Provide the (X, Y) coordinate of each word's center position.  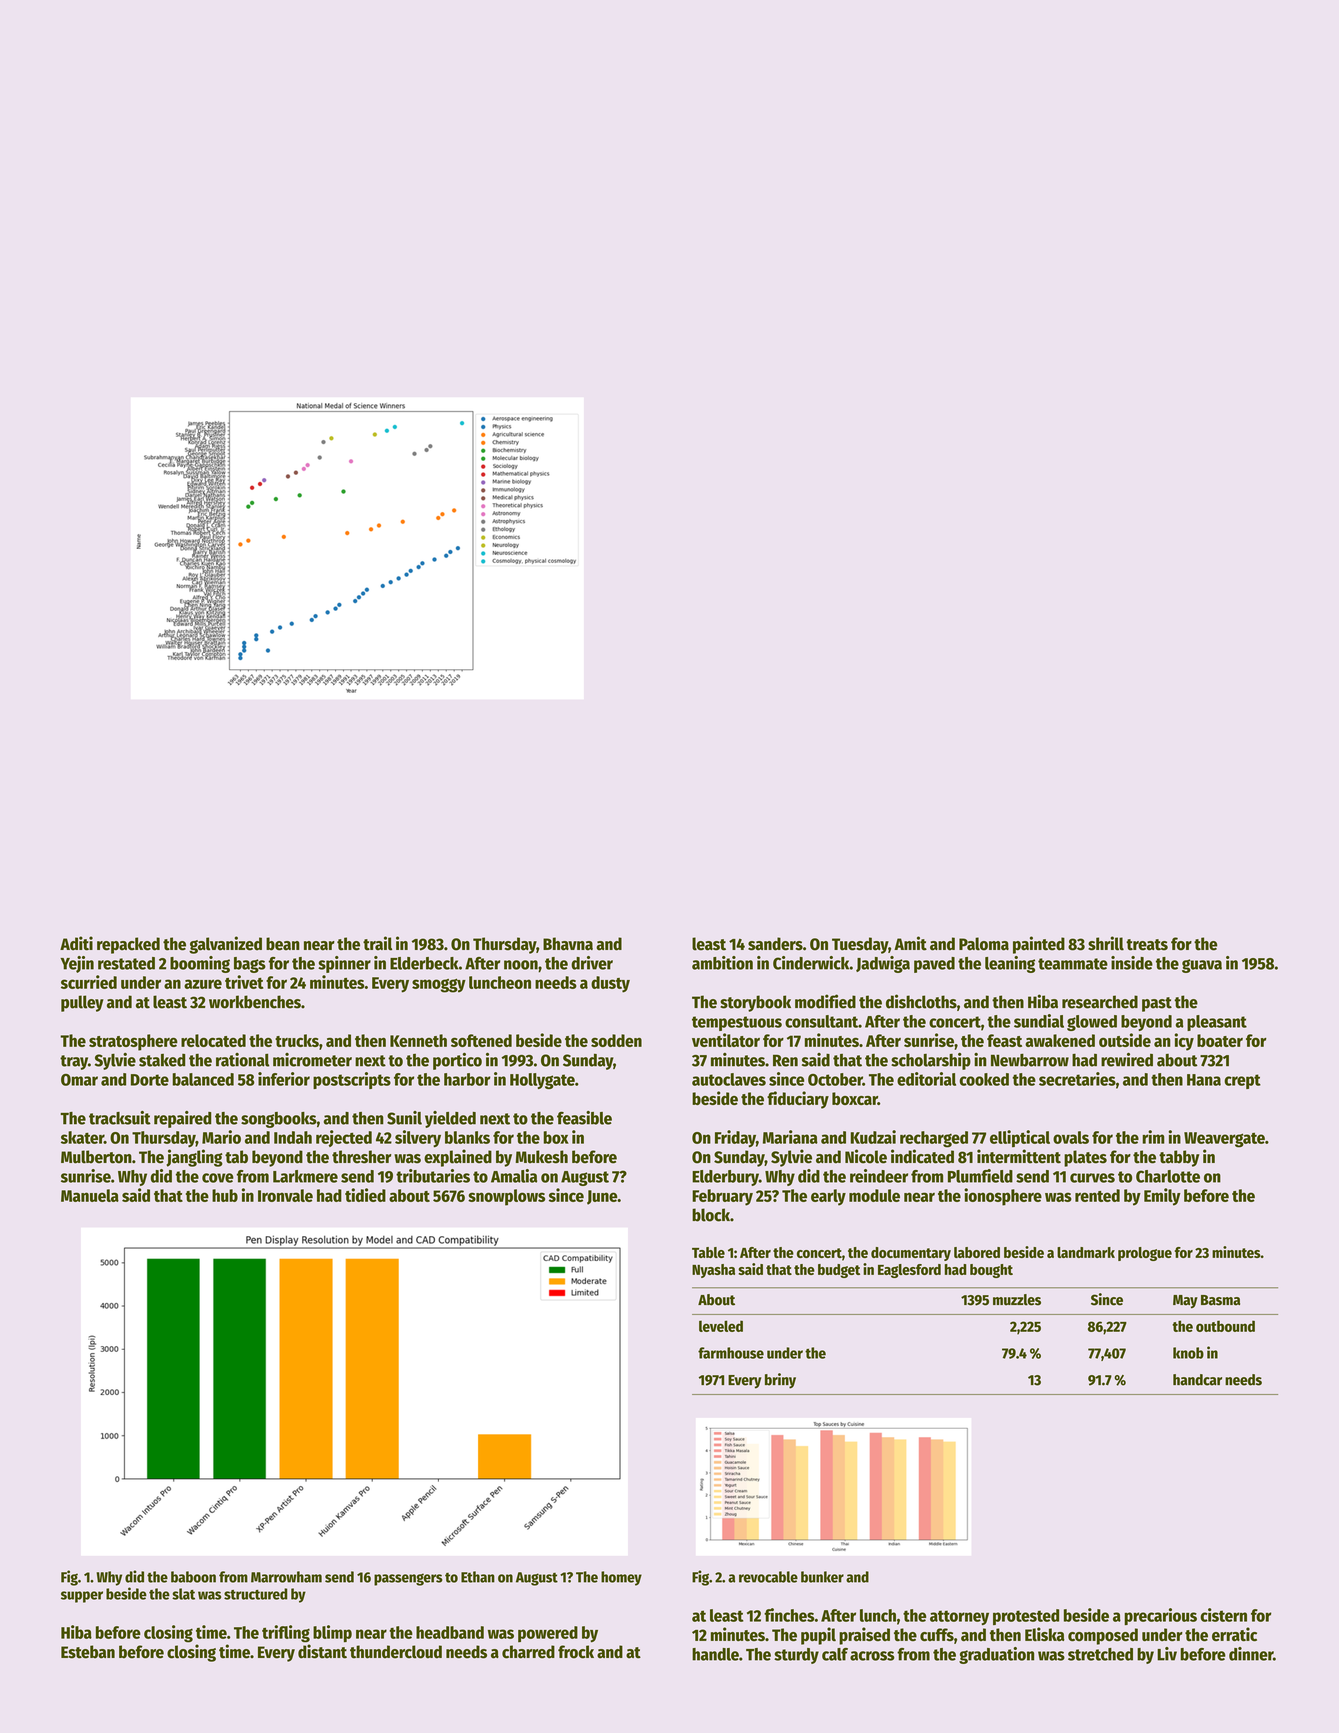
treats (1147, 945)
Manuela (90, 1195)
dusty (610, 984)
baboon (193, 1577)
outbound (1225, 1326)
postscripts (352, 1080)
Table (708, 1252)
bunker (822, 1577)
